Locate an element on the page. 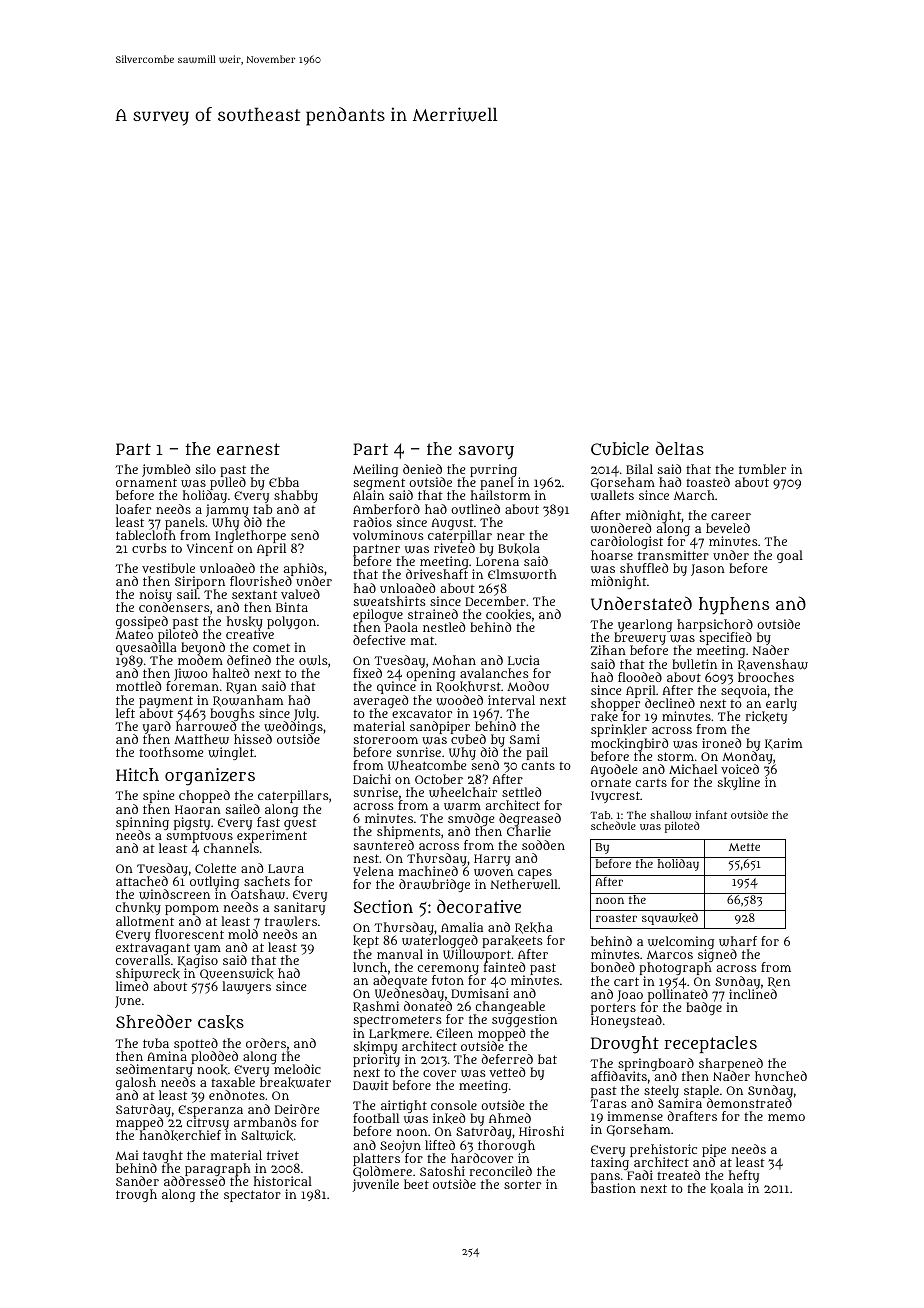 The image size is (924, 1308). experiment is located at coordinates (272, 837).
